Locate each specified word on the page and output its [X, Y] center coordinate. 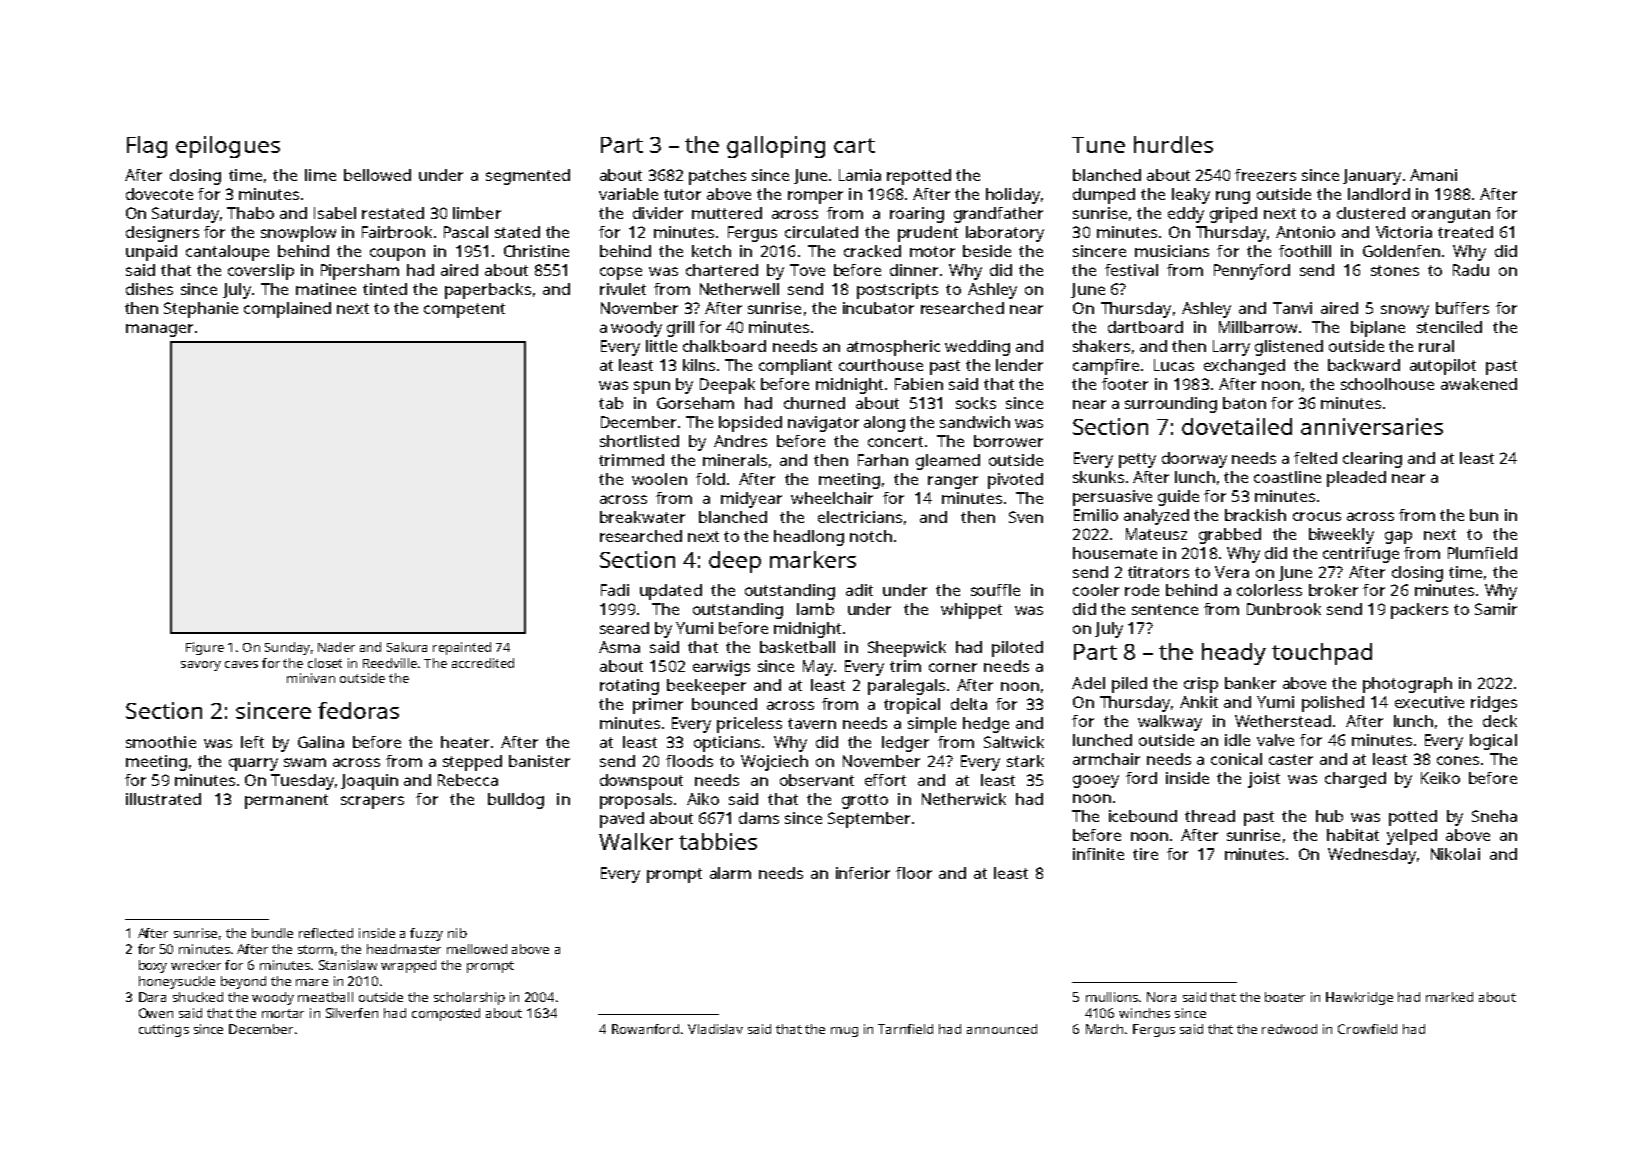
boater [1285, 997]
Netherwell [739, 289]
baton [1244, 403]
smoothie [161, 742]
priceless [749, 725]
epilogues [228, 147]
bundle [272, 933]
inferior [863, 873]
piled [1129, 685]
